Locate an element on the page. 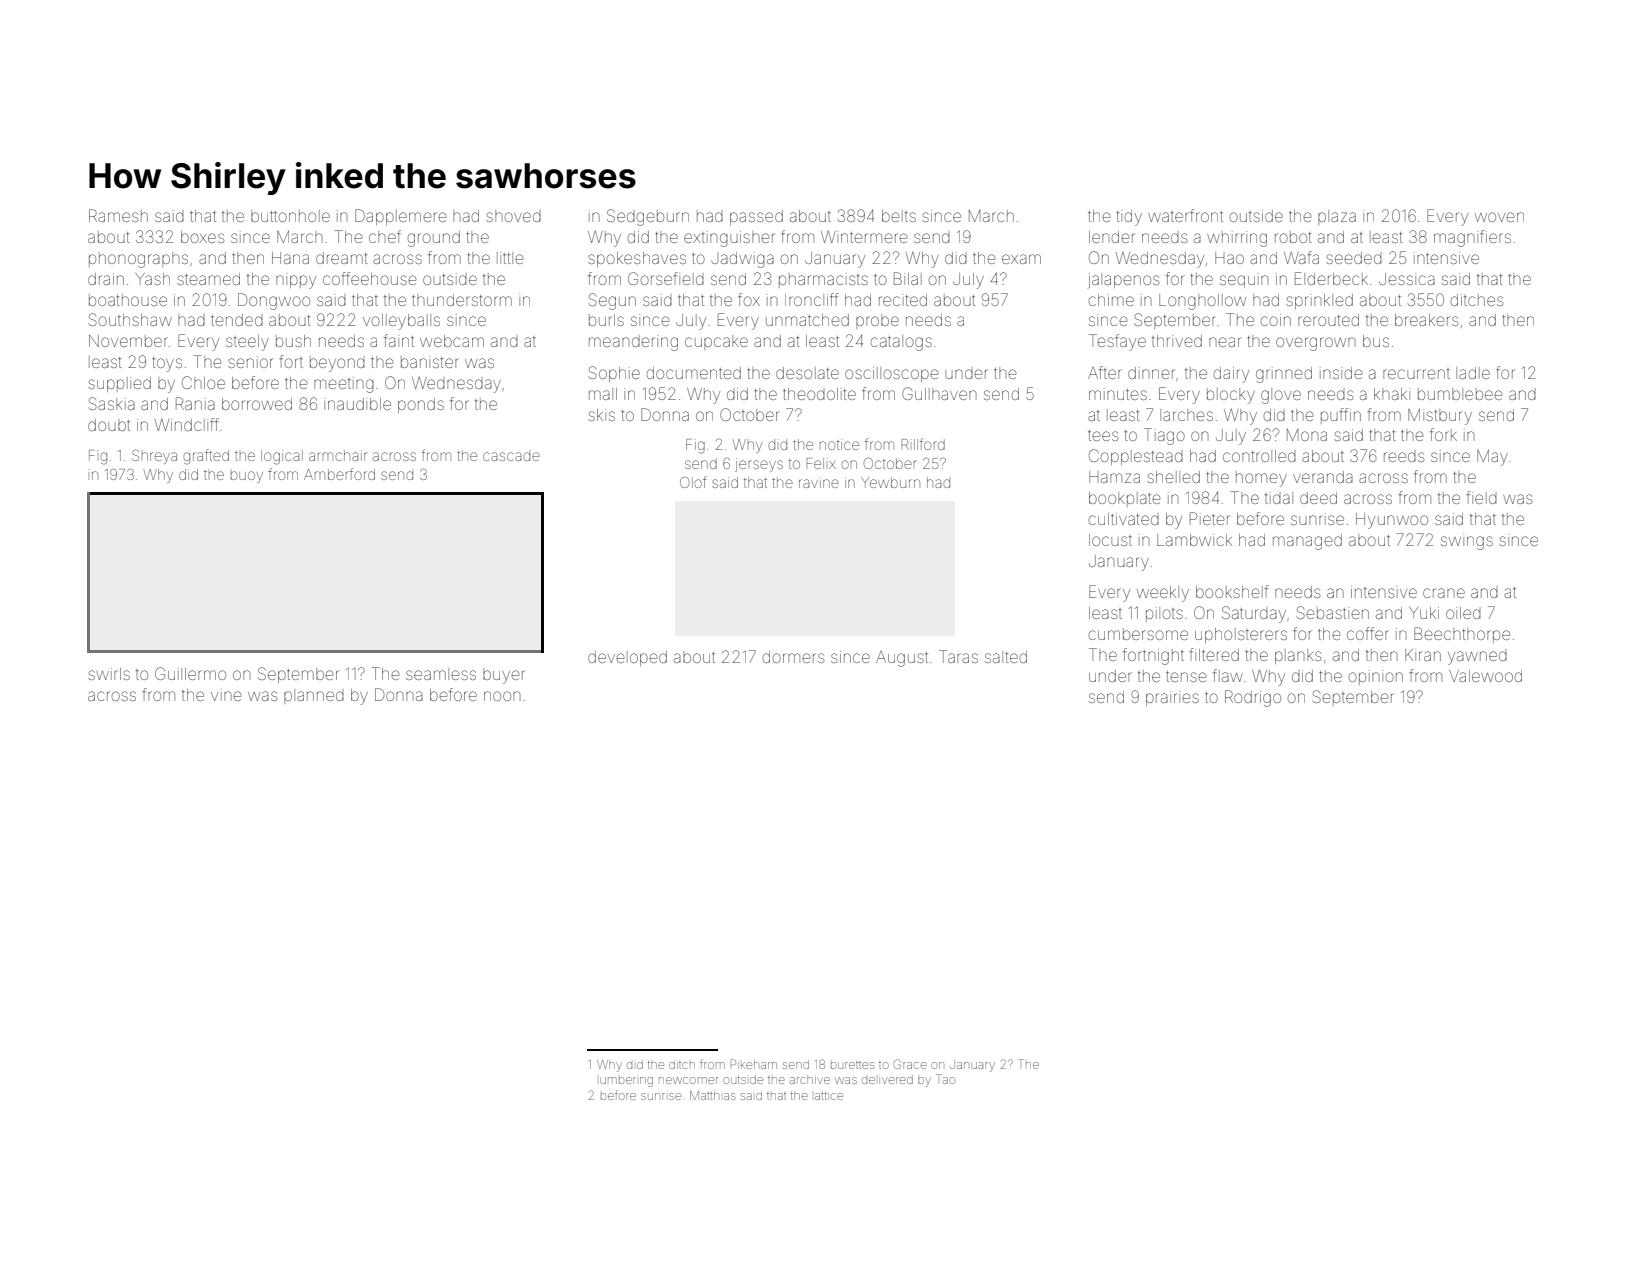 This image has height=1261, width=1631. Valewood is located at coordinates (1485, 676).
